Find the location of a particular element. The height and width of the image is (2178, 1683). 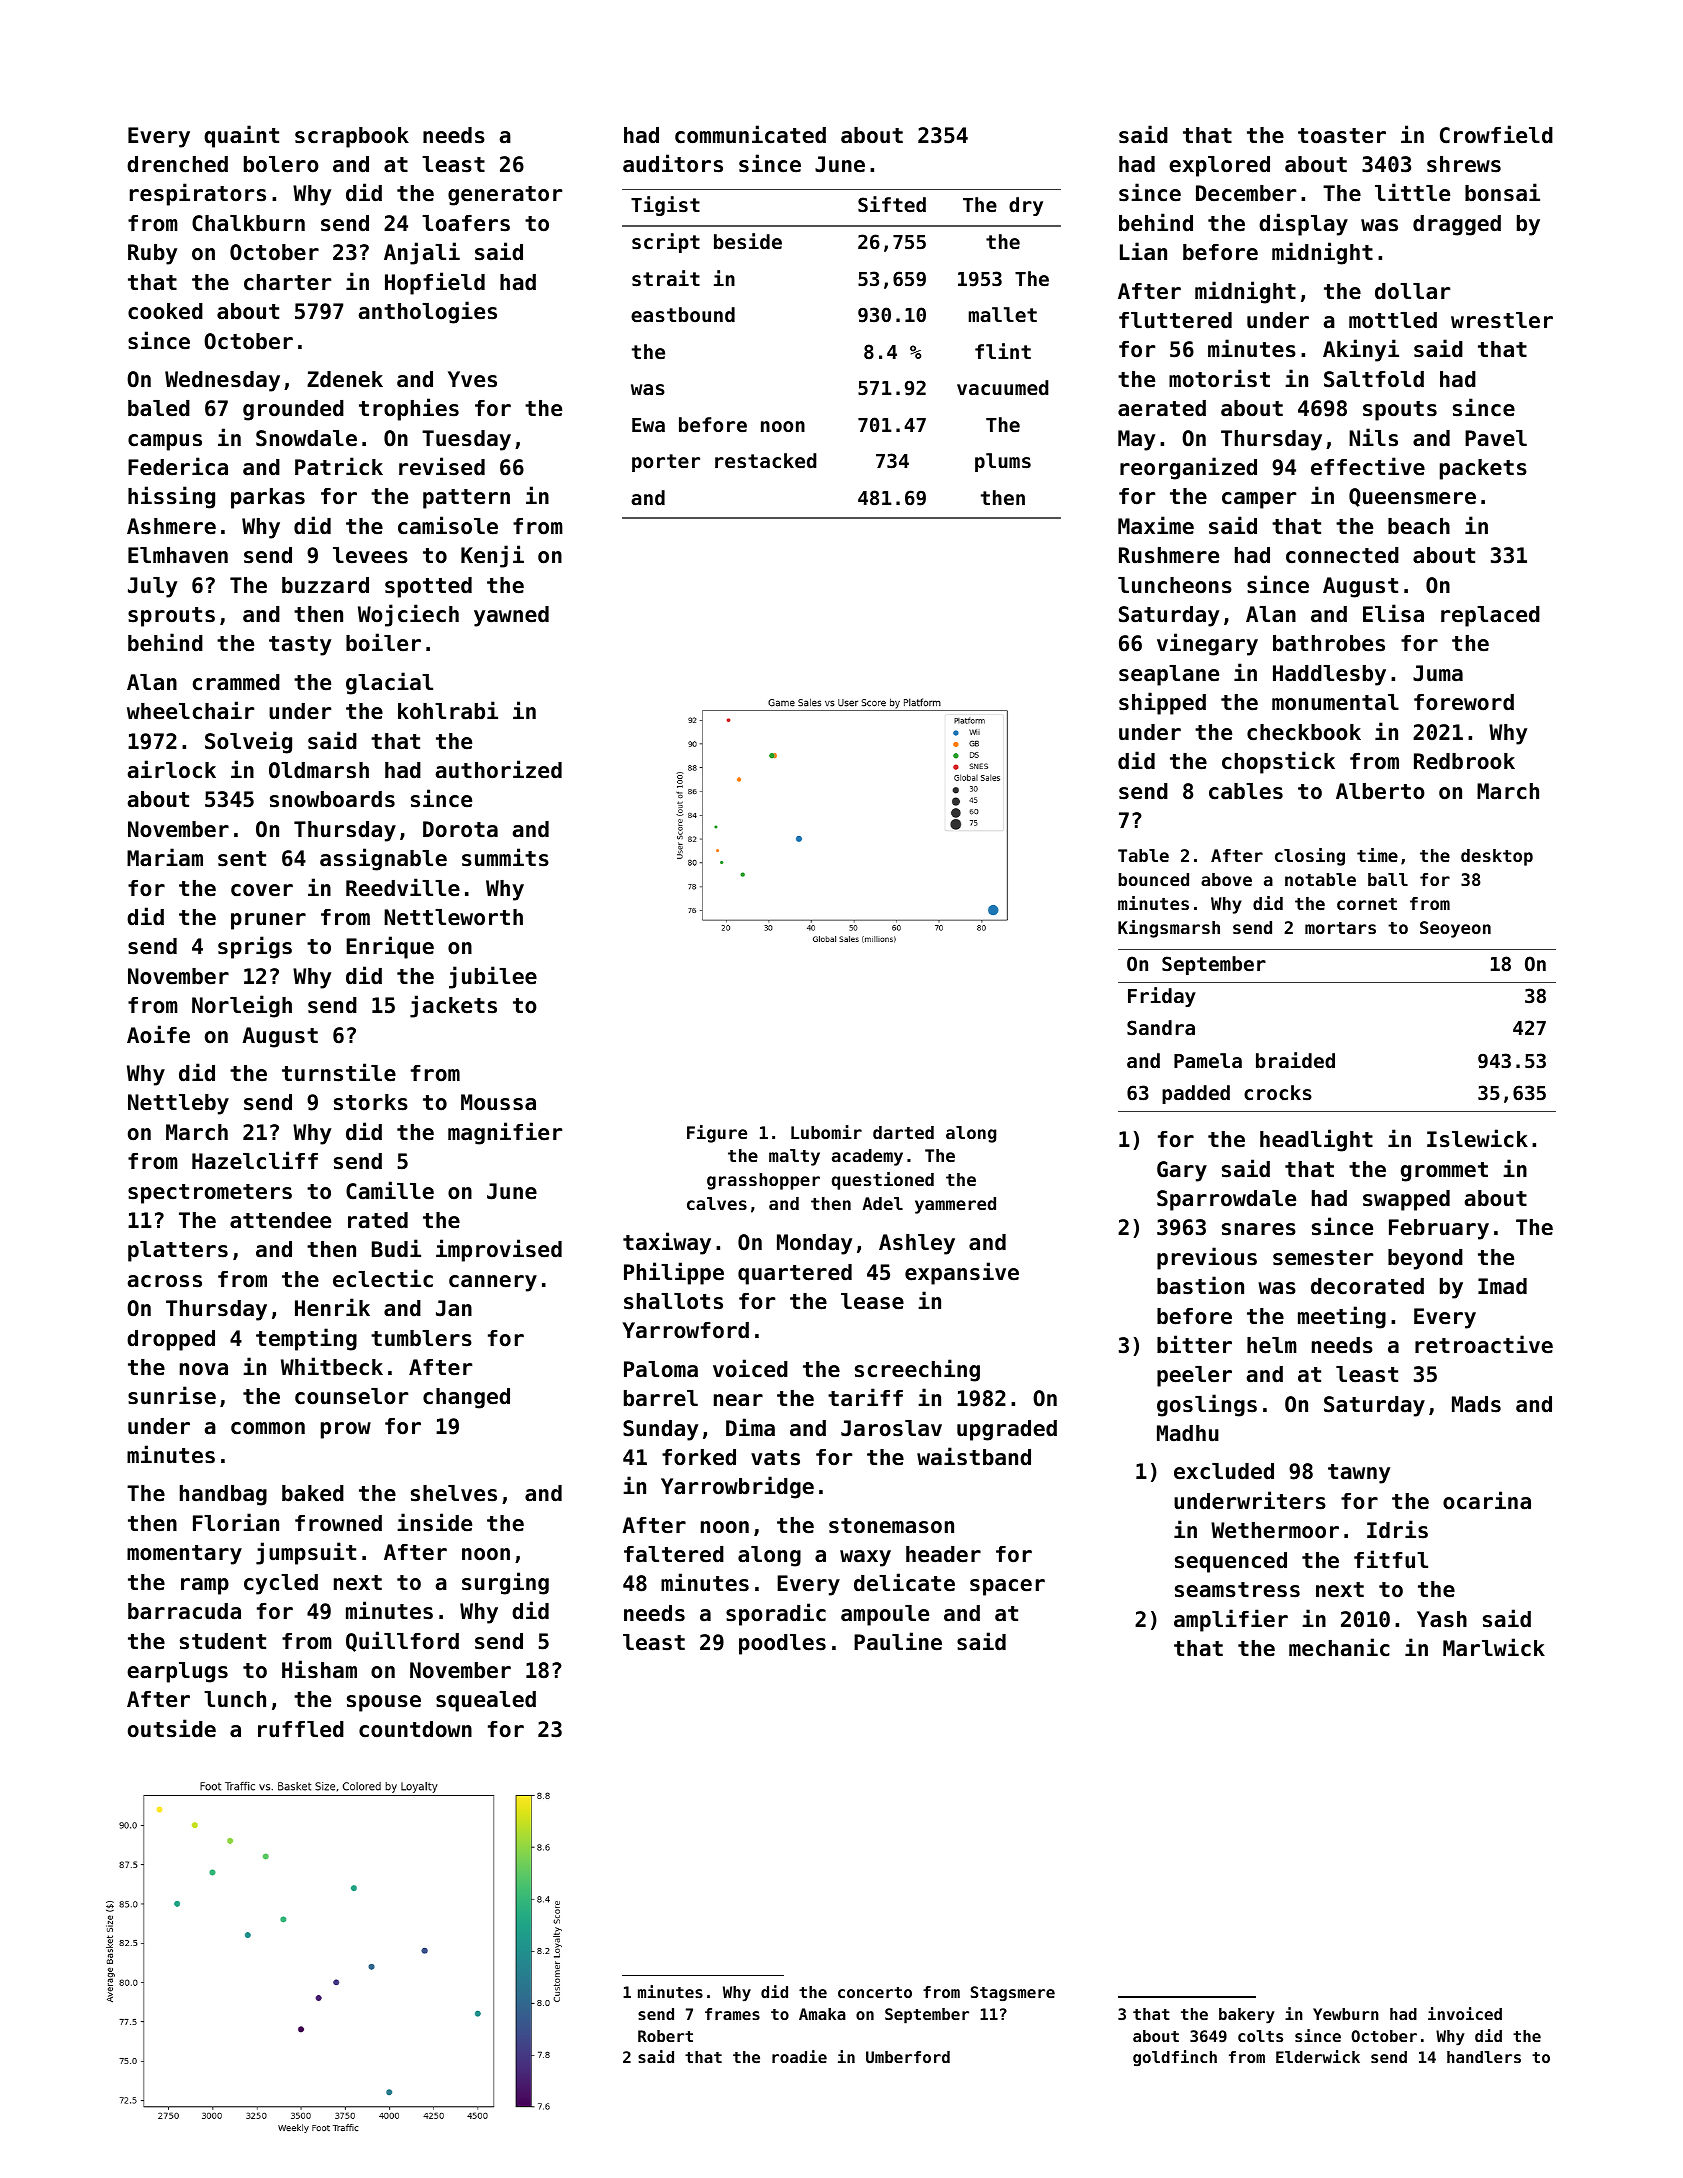

shipped is located at coordinates (1162, 703).
